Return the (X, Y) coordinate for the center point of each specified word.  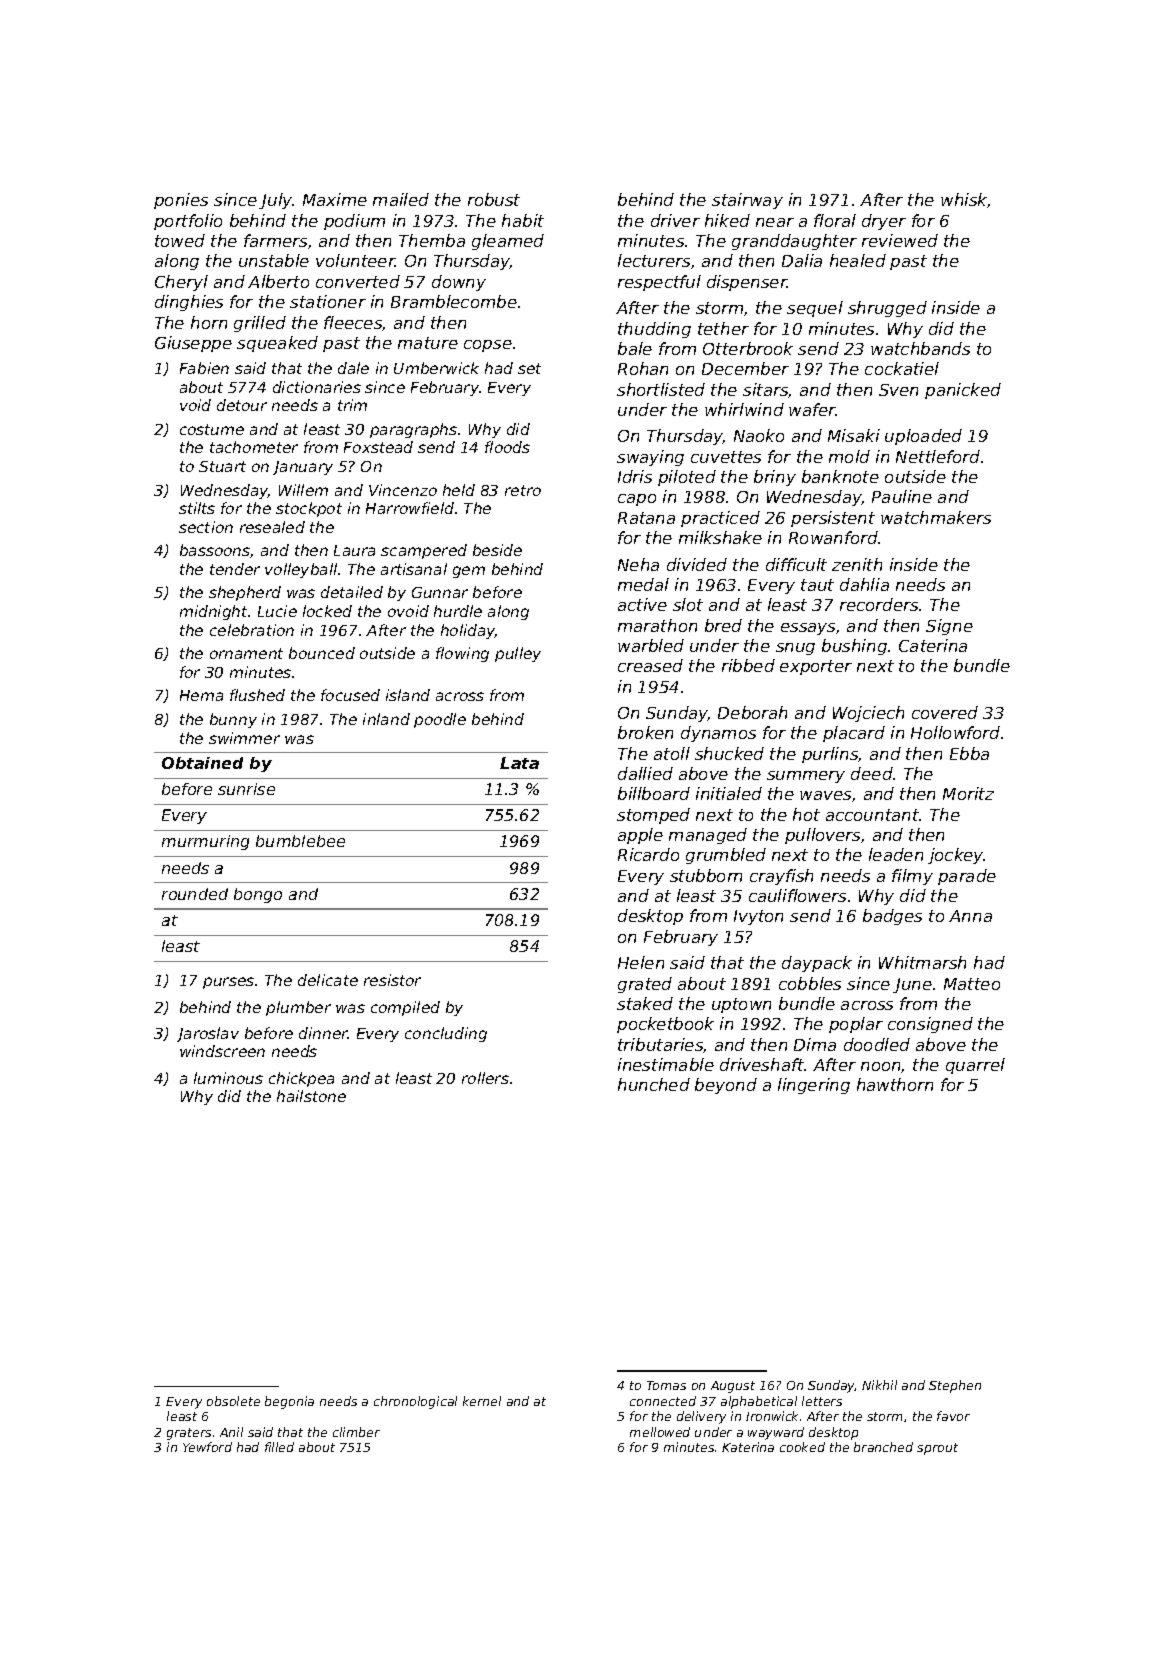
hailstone (311, 1096)
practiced (720, 519)
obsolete (233, 1401)
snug (795, 649)
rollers (485, 1078)
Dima (815, 1044)
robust (494, 199)
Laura (354, 550)
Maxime (335, 199)
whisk (964, 200)
